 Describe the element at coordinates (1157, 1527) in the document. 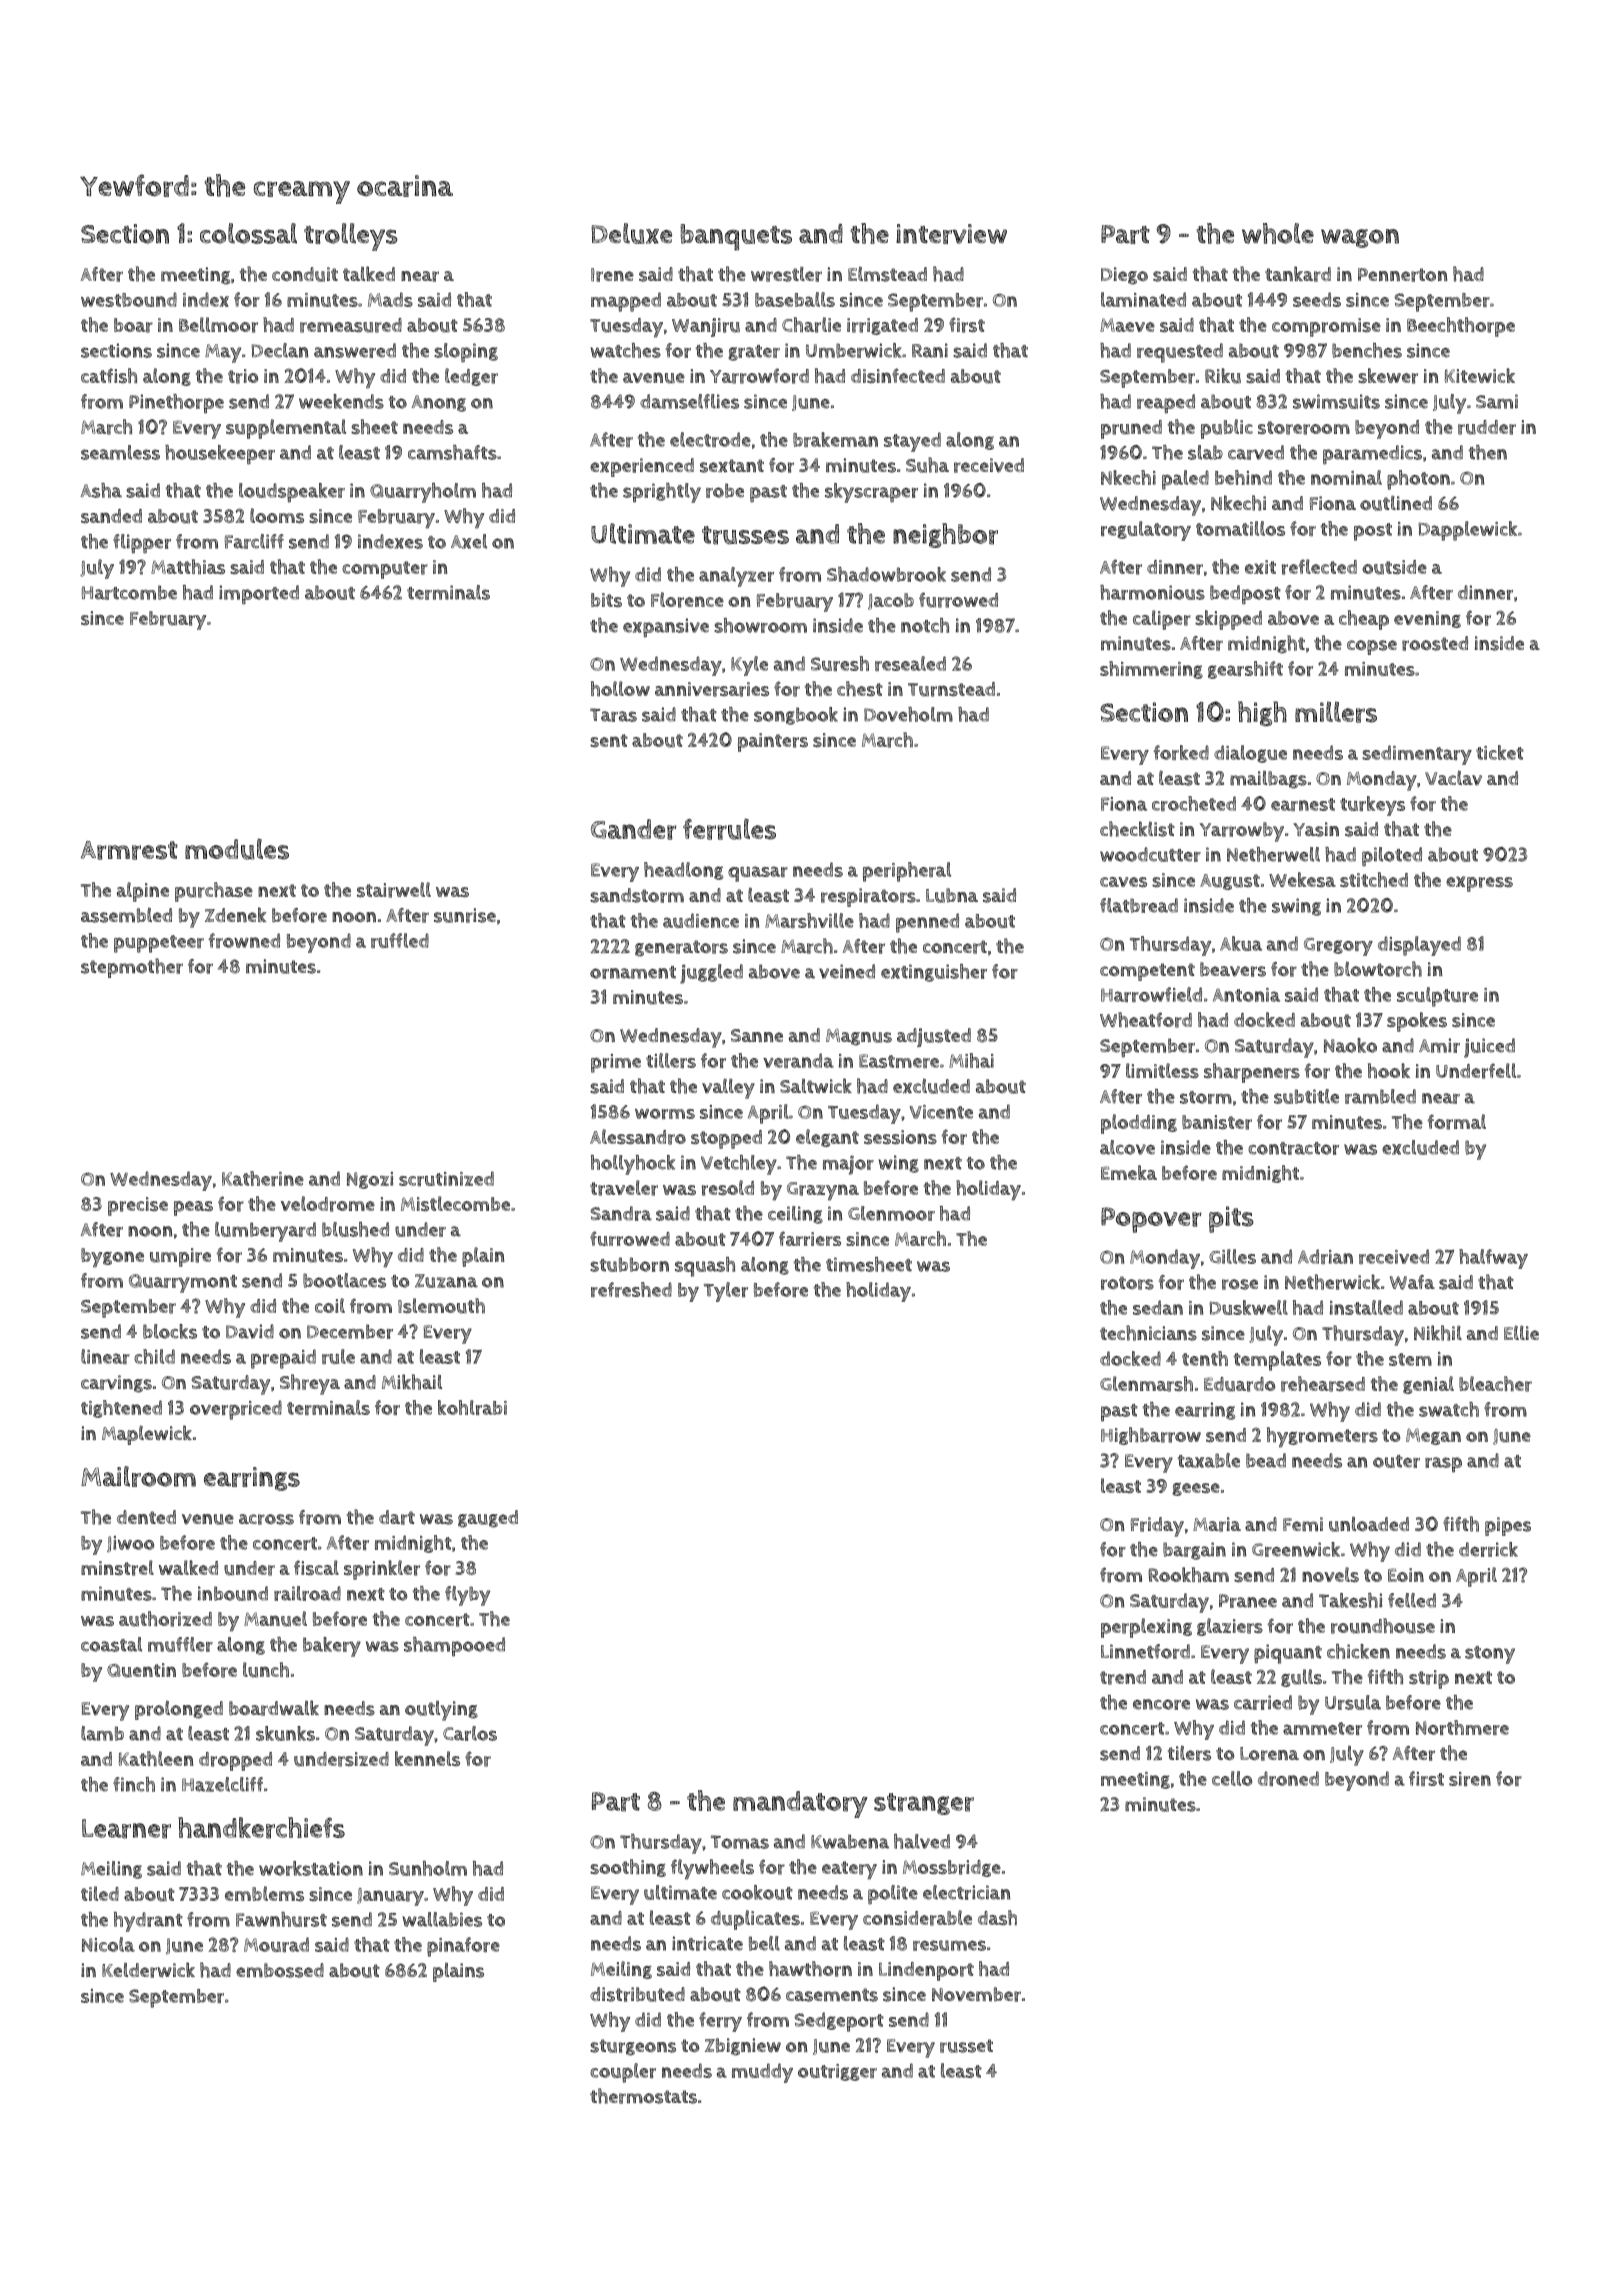

I see `Friday` at that location.
